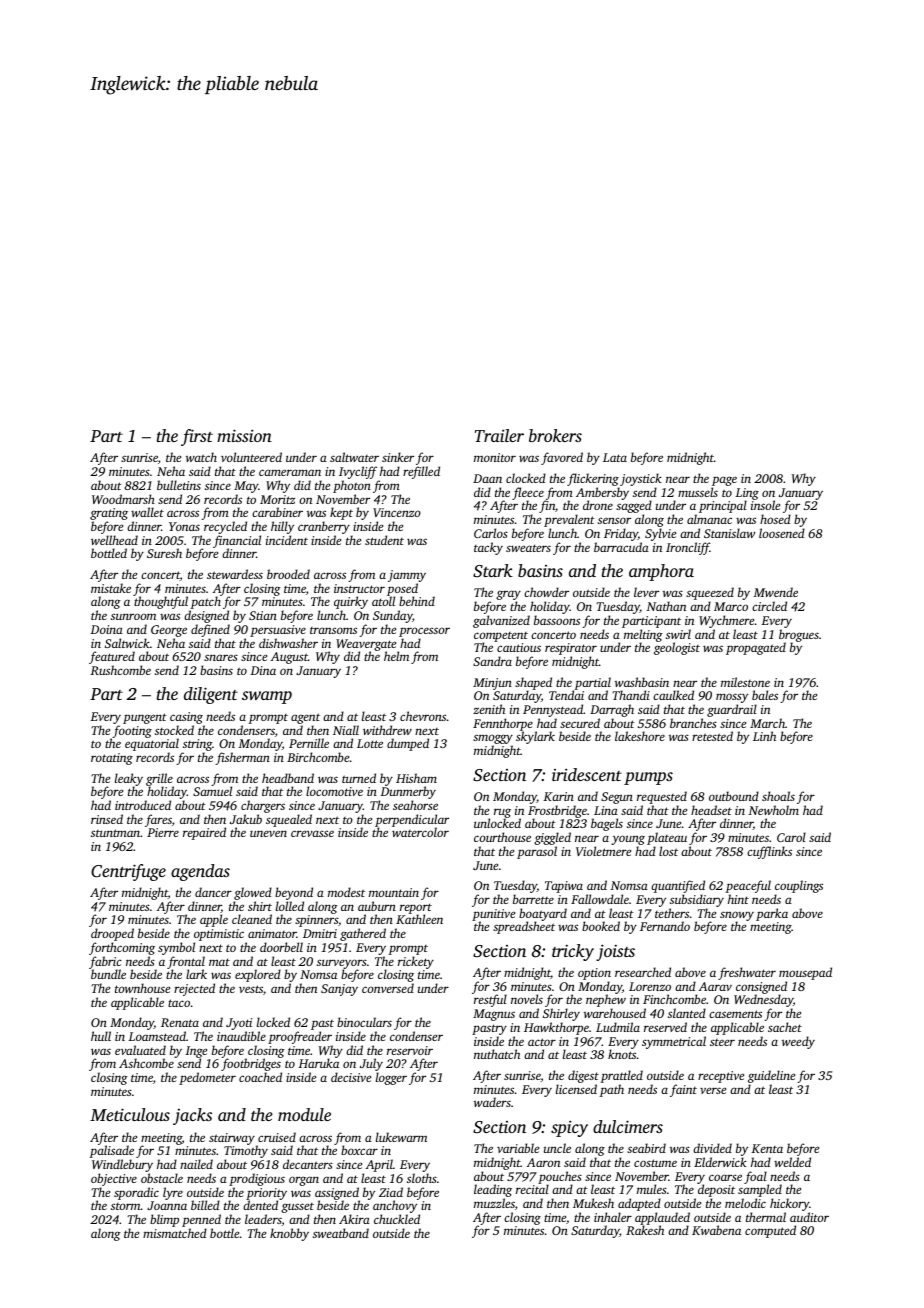 Image resolution: width=924 pixels, height=1308 pixels. Describe the element at coordinates (253, 893) in the screenshot. I see `glowed` at that location.
